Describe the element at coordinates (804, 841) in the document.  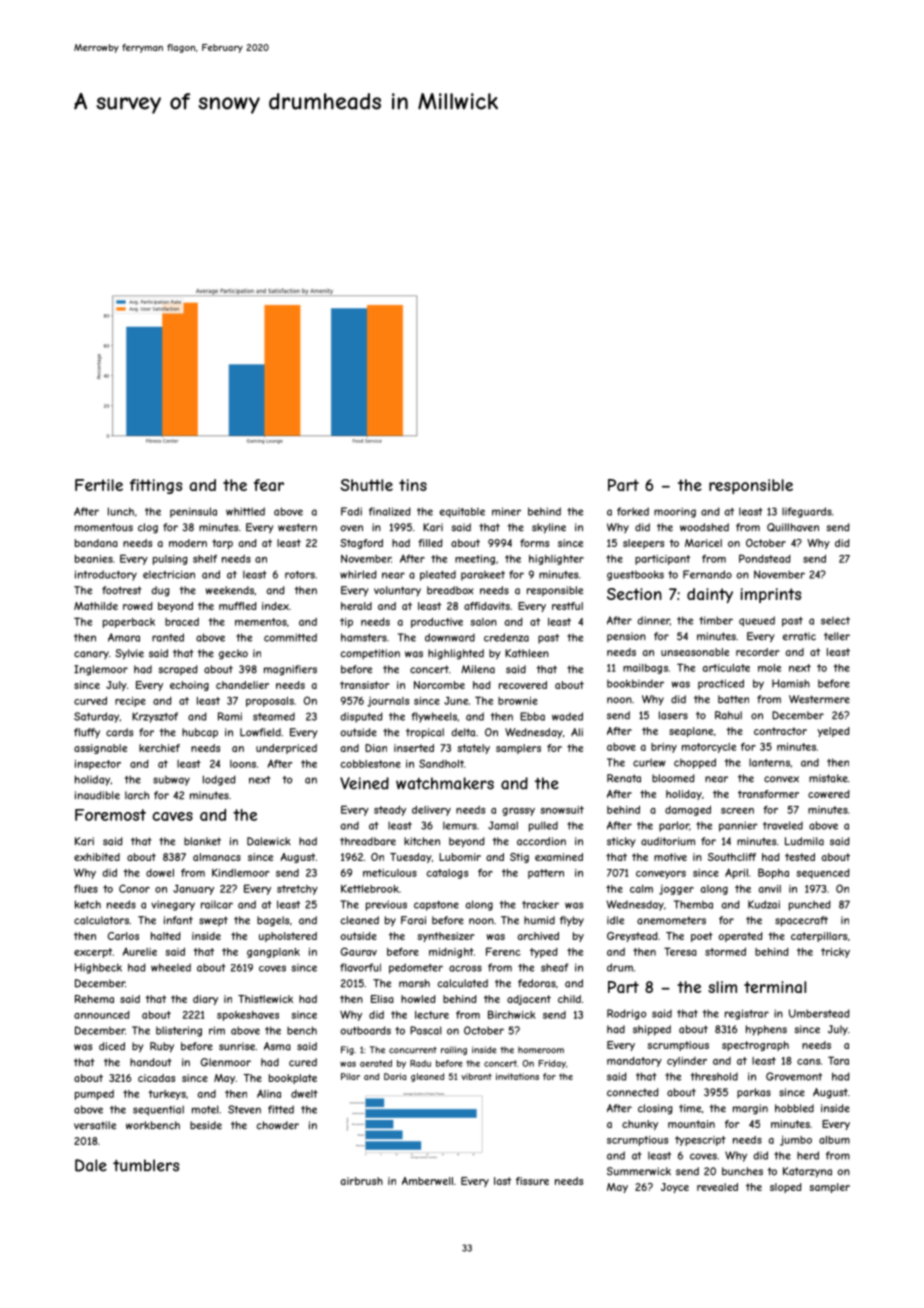
I see `Ludmila` at that location.
